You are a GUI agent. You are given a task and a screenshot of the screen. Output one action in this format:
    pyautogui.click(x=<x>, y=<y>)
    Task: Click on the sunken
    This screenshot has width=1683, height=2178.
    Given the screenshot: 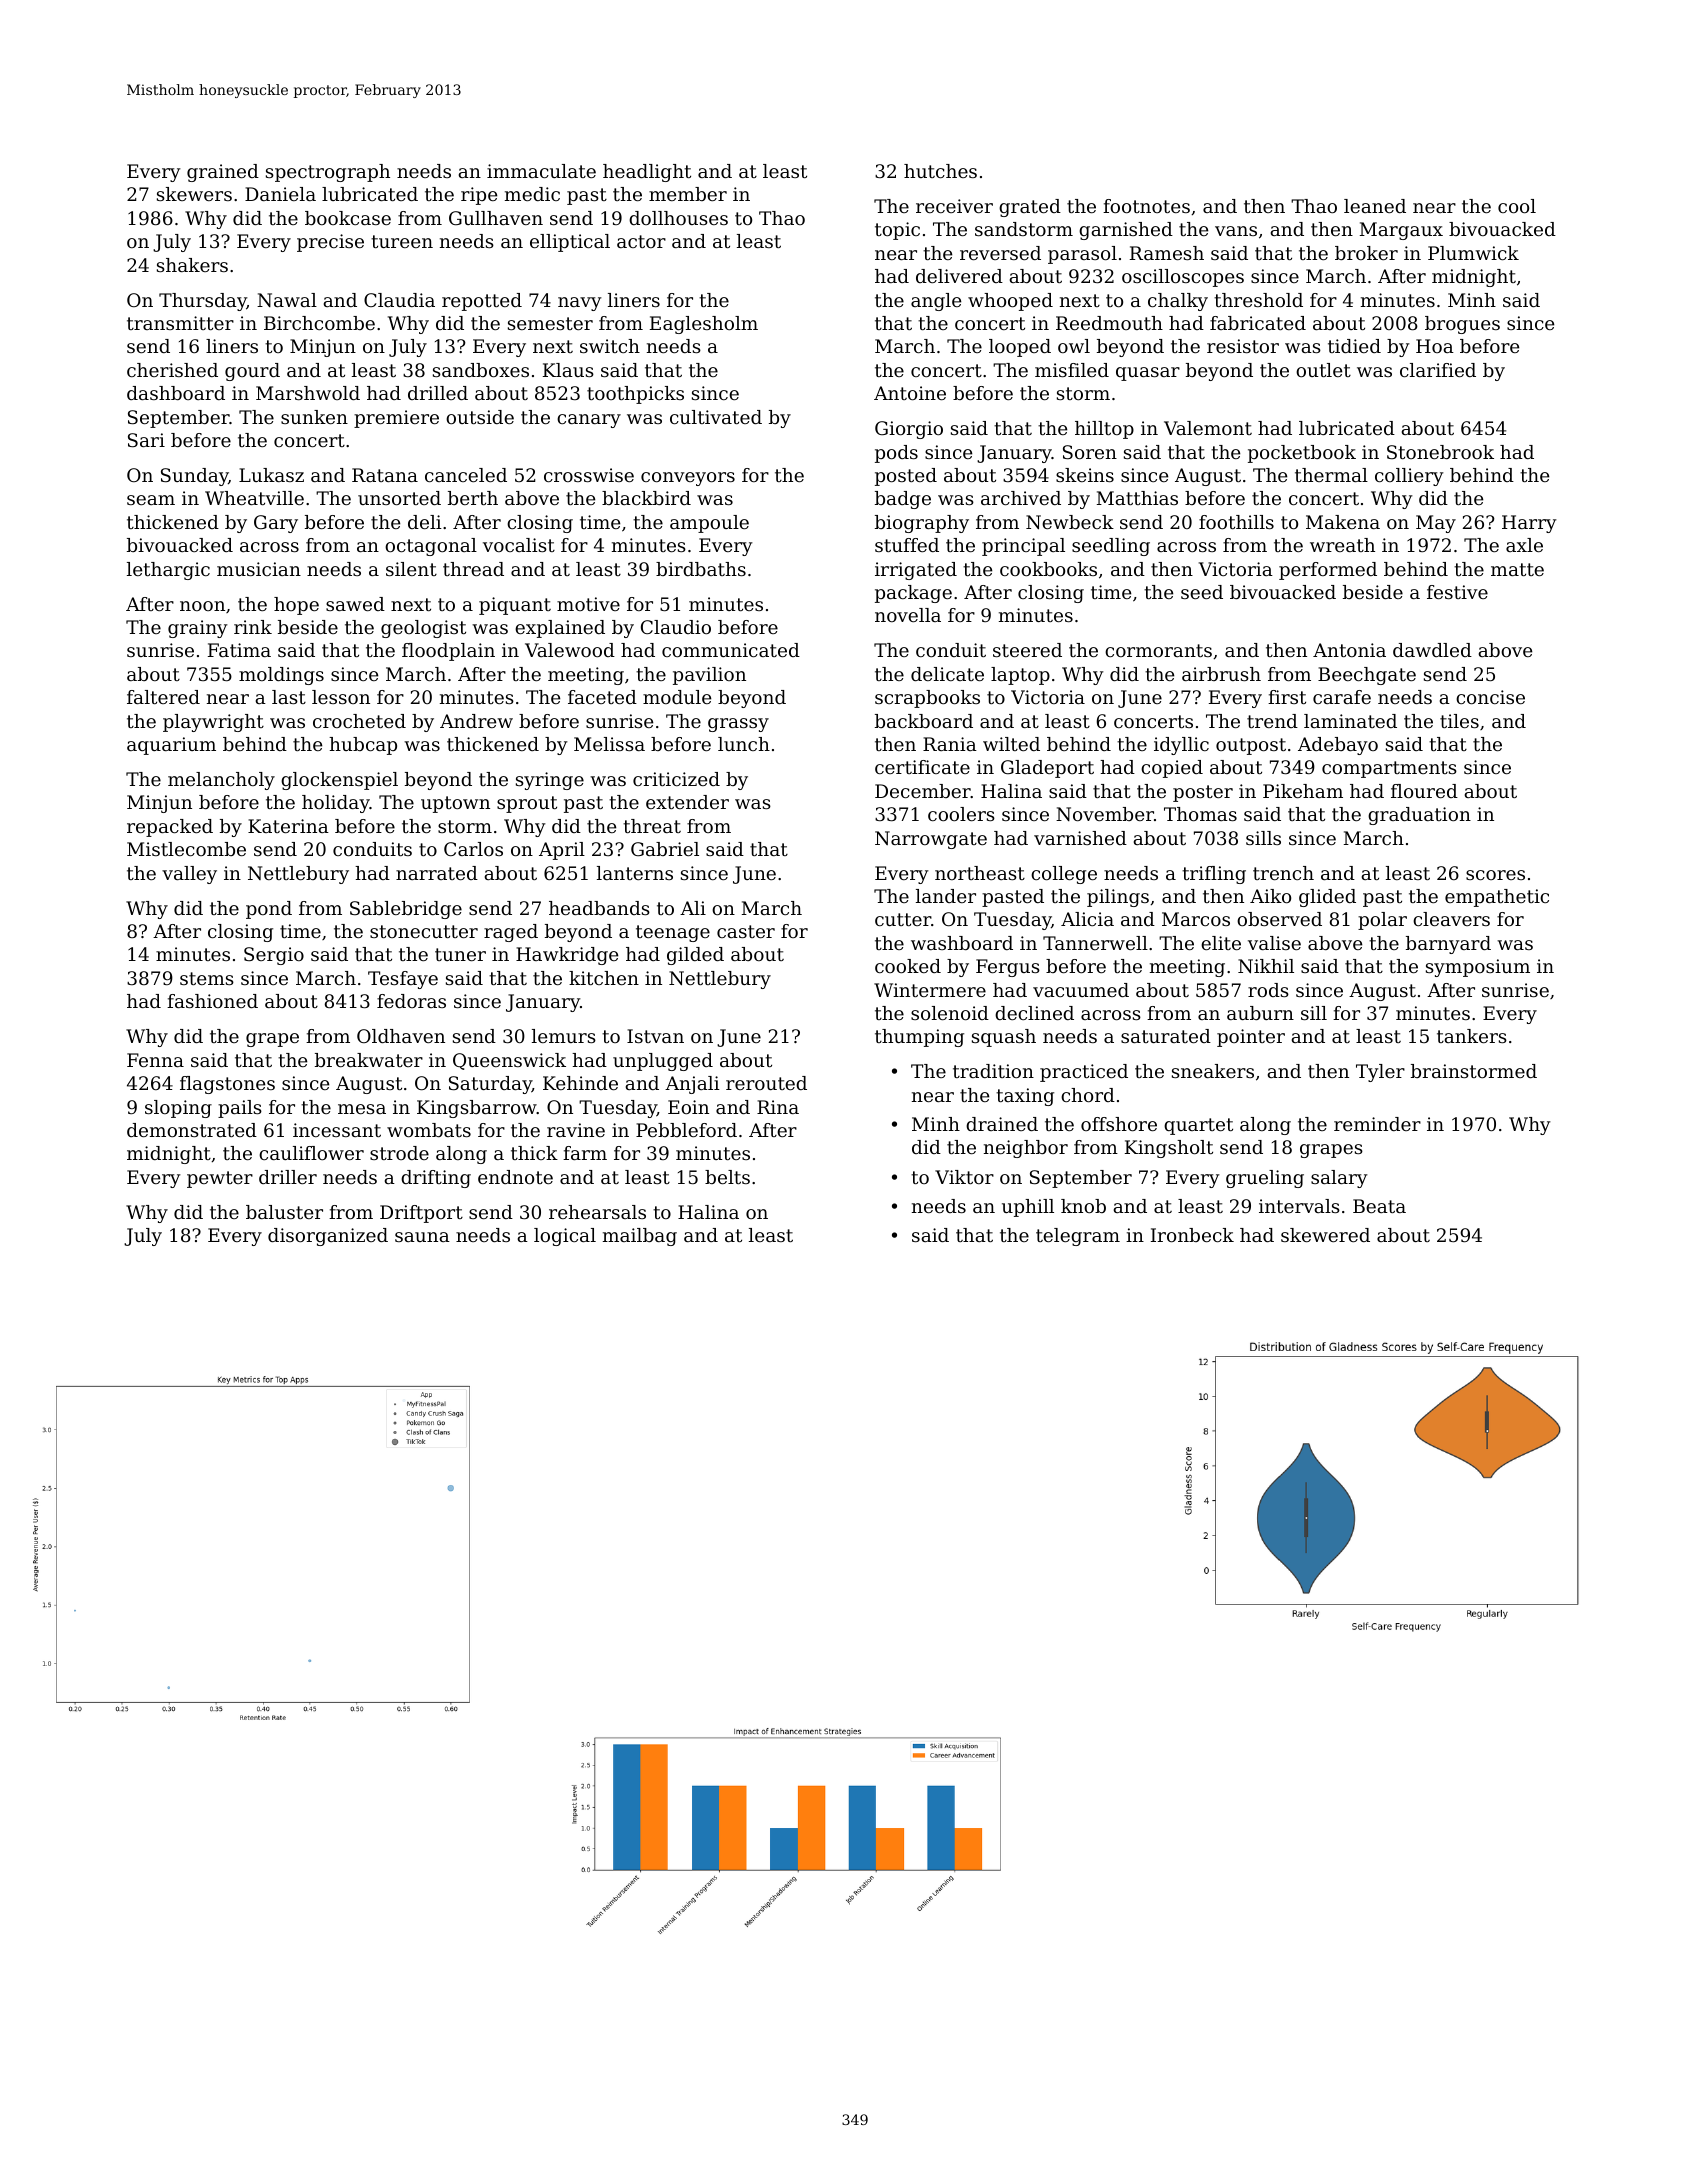 What is the action you would take?
    pyautogui.click(x=314, y=417)
